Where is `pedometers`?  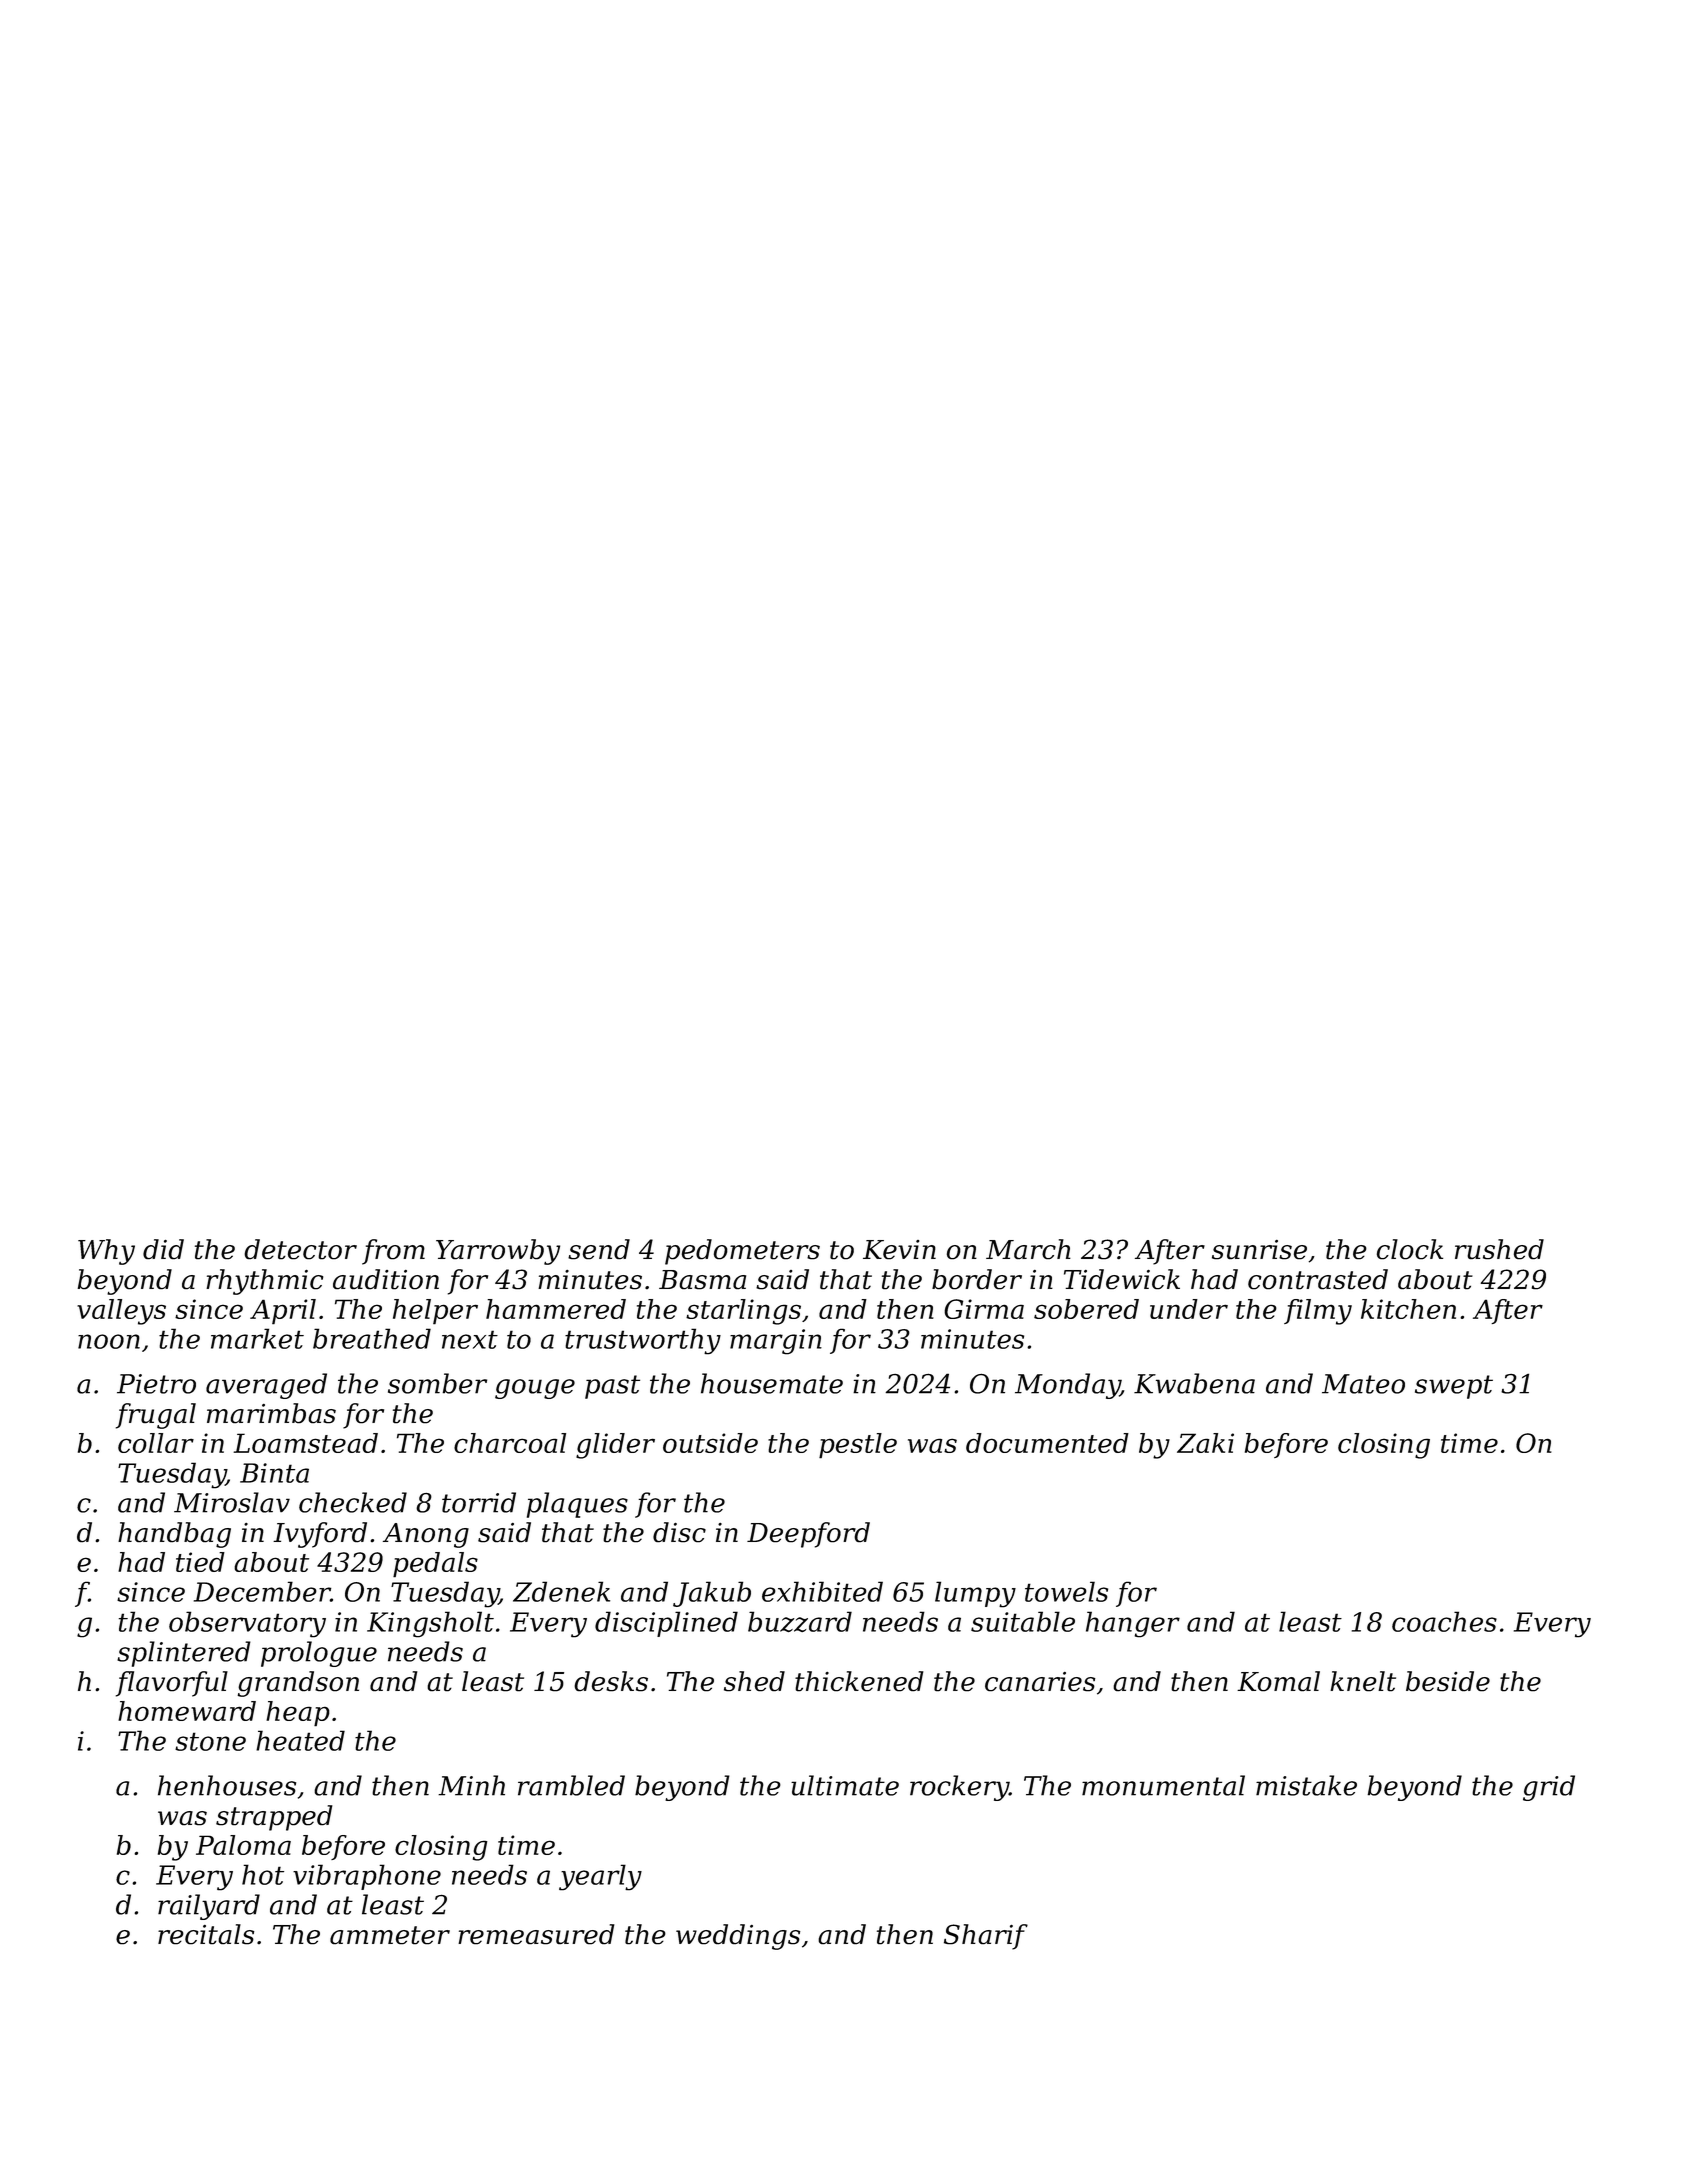
pedometers is located at coordinates (742, 1252).
